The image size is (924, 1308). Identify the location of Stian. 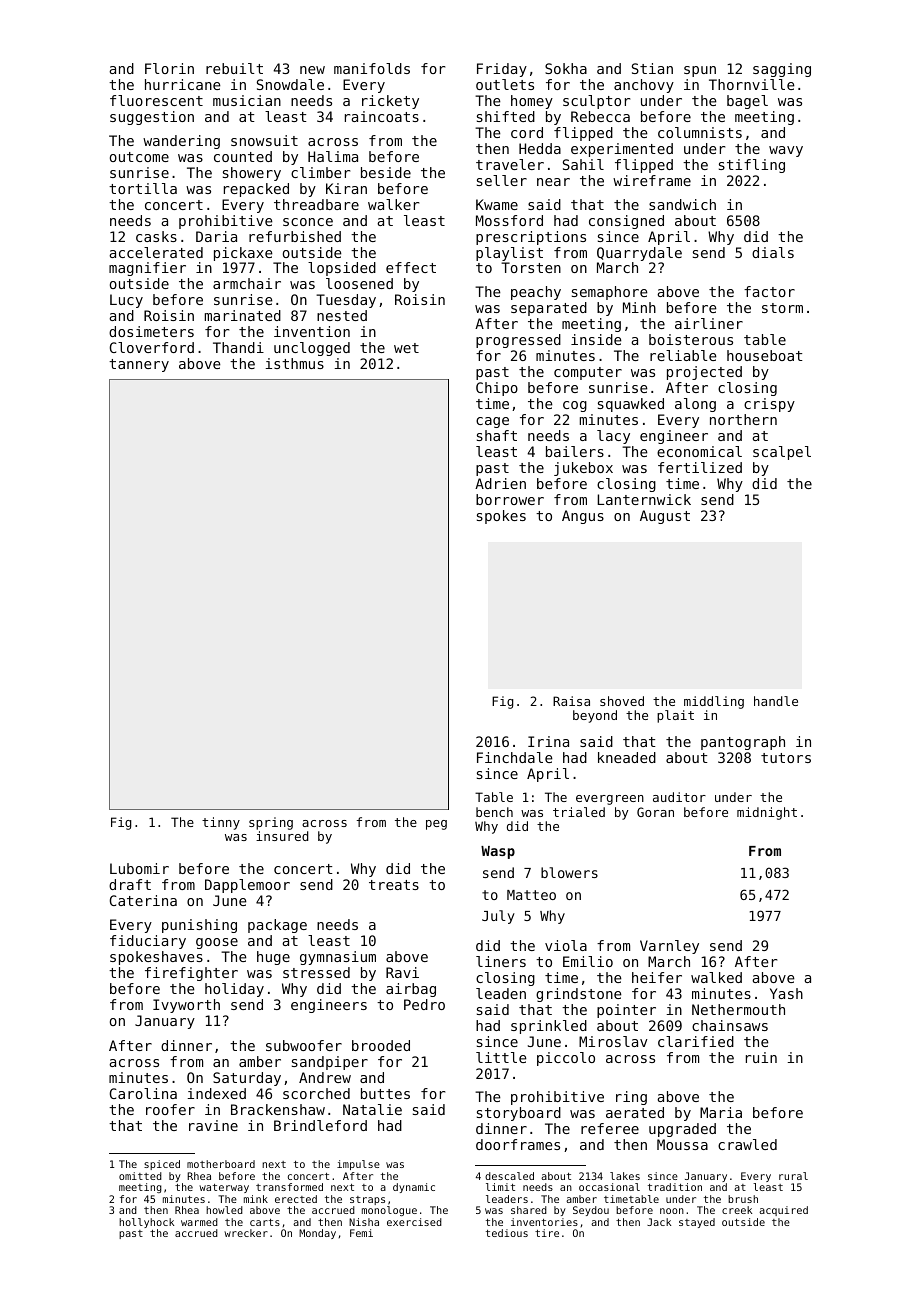
(652, 68).
